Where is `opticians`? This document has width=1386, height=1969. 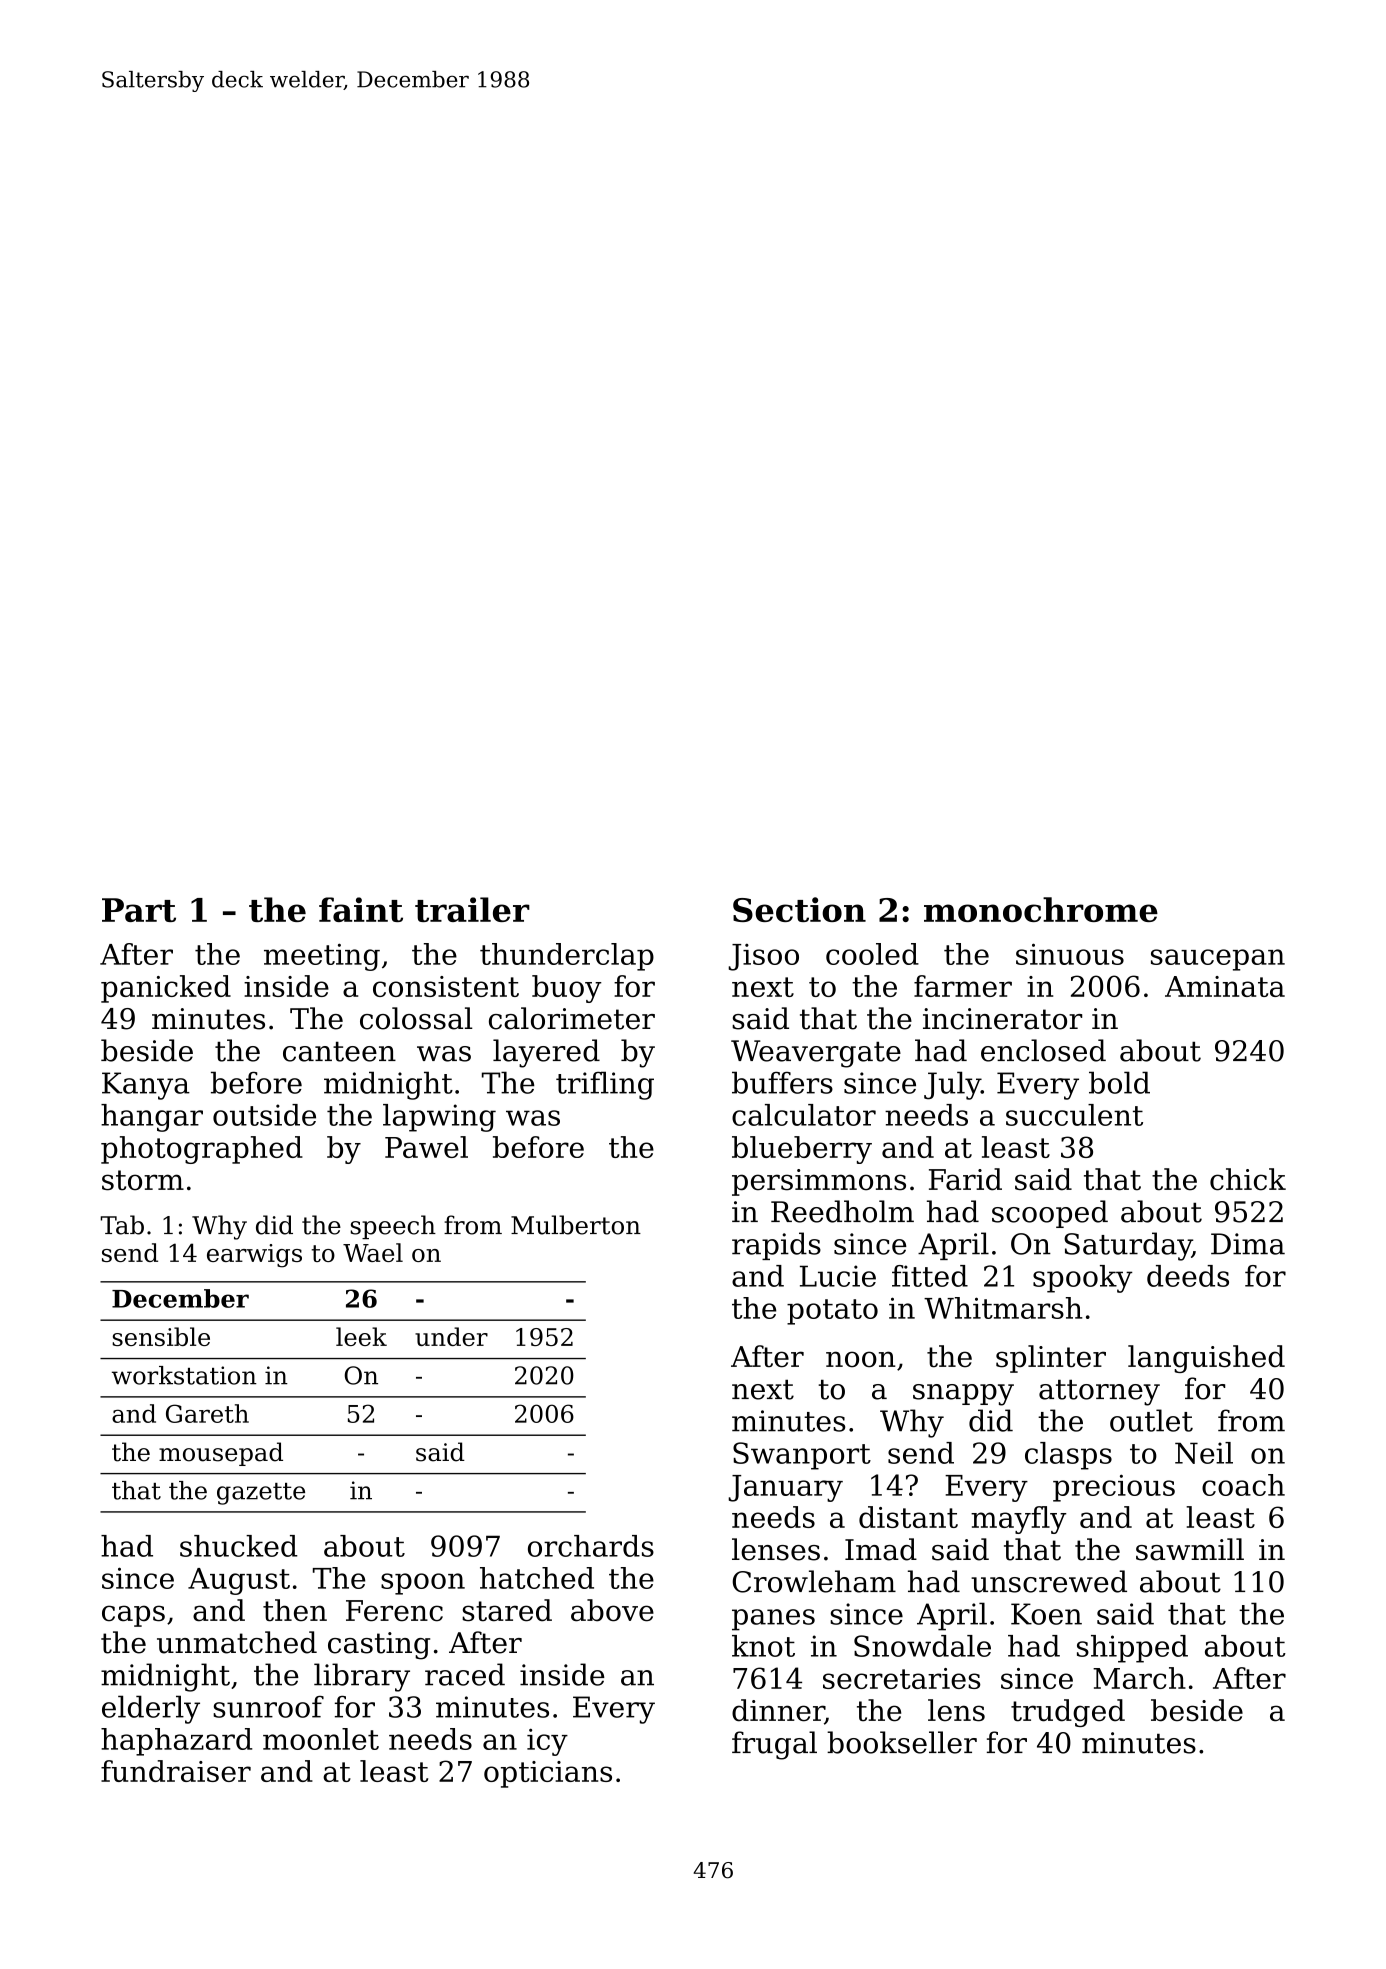 opticians is located at coordinates (548, 1774).
